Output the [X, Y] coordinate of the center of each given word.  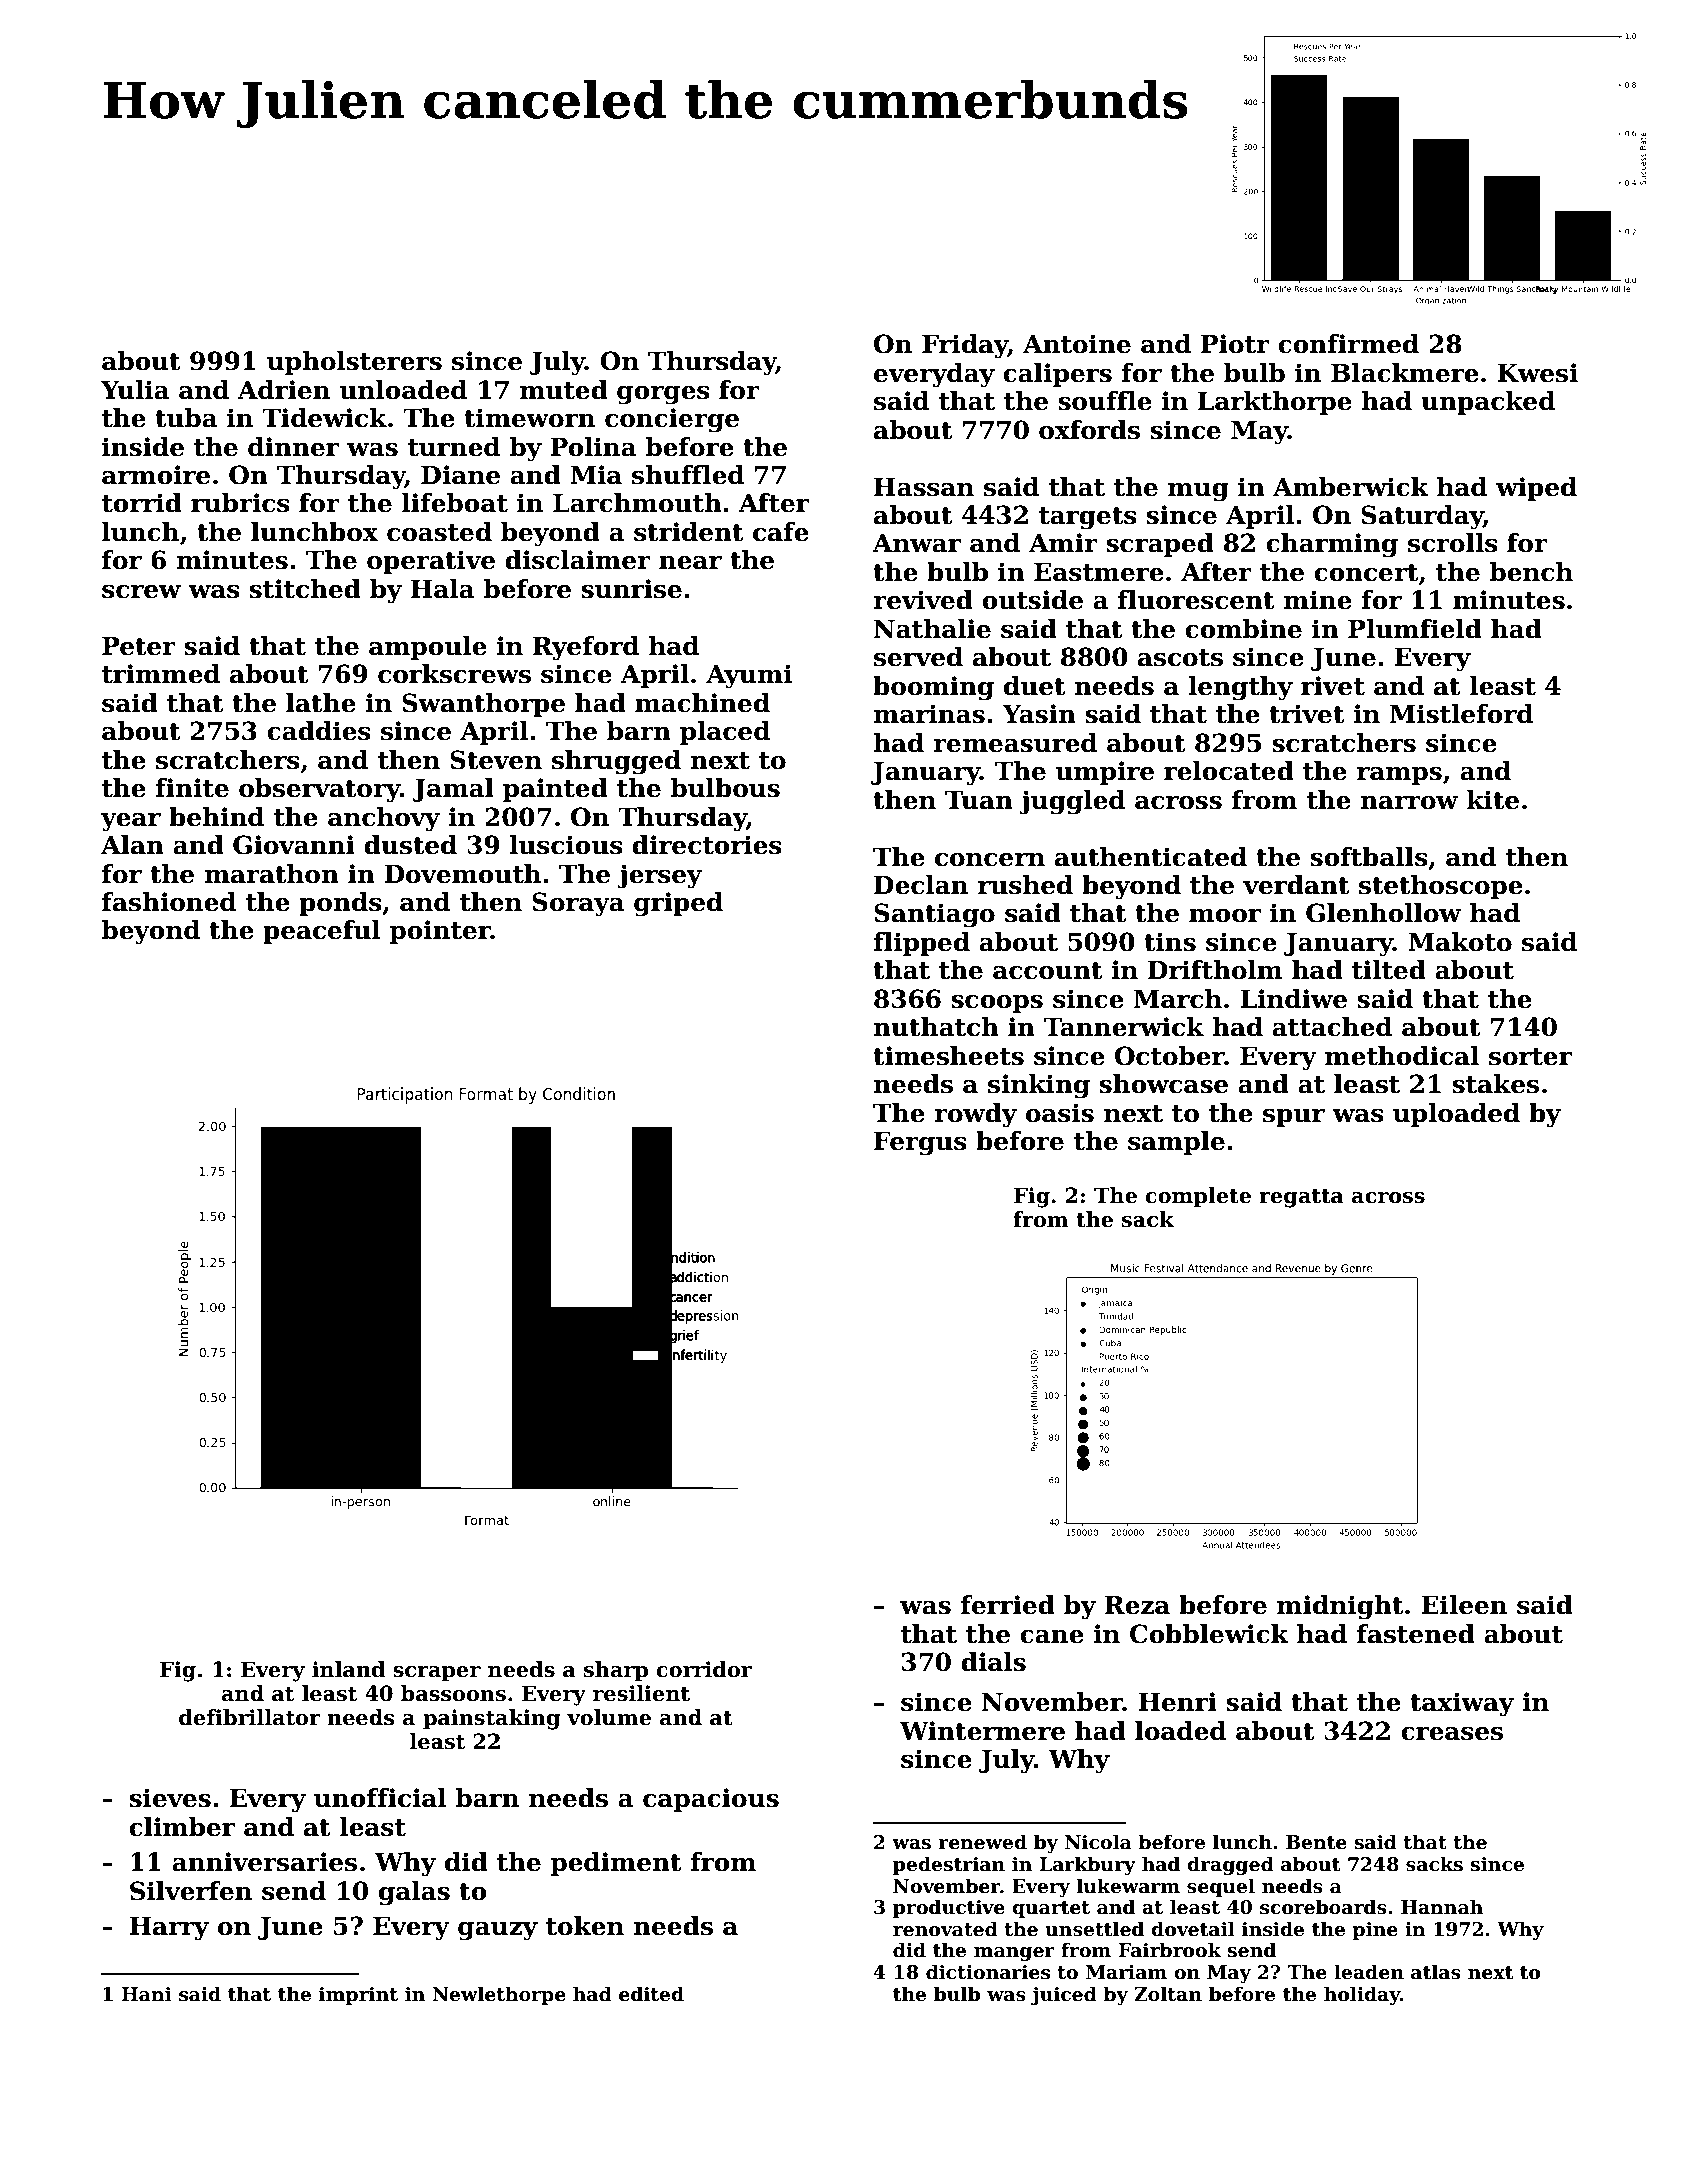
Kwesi [1537, 373]
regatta [1301, 1198]
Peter [139, 646]
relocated [1229, 771]
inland [348, 1669]
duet [1035, 686]
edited [651, 1994]
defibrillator [250, 1717]
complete [1198, 1197]
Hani [147, 1994]
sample [1176, 1143]
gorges [663, 395]
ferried [1008, 1605]
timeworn [529, 418]
